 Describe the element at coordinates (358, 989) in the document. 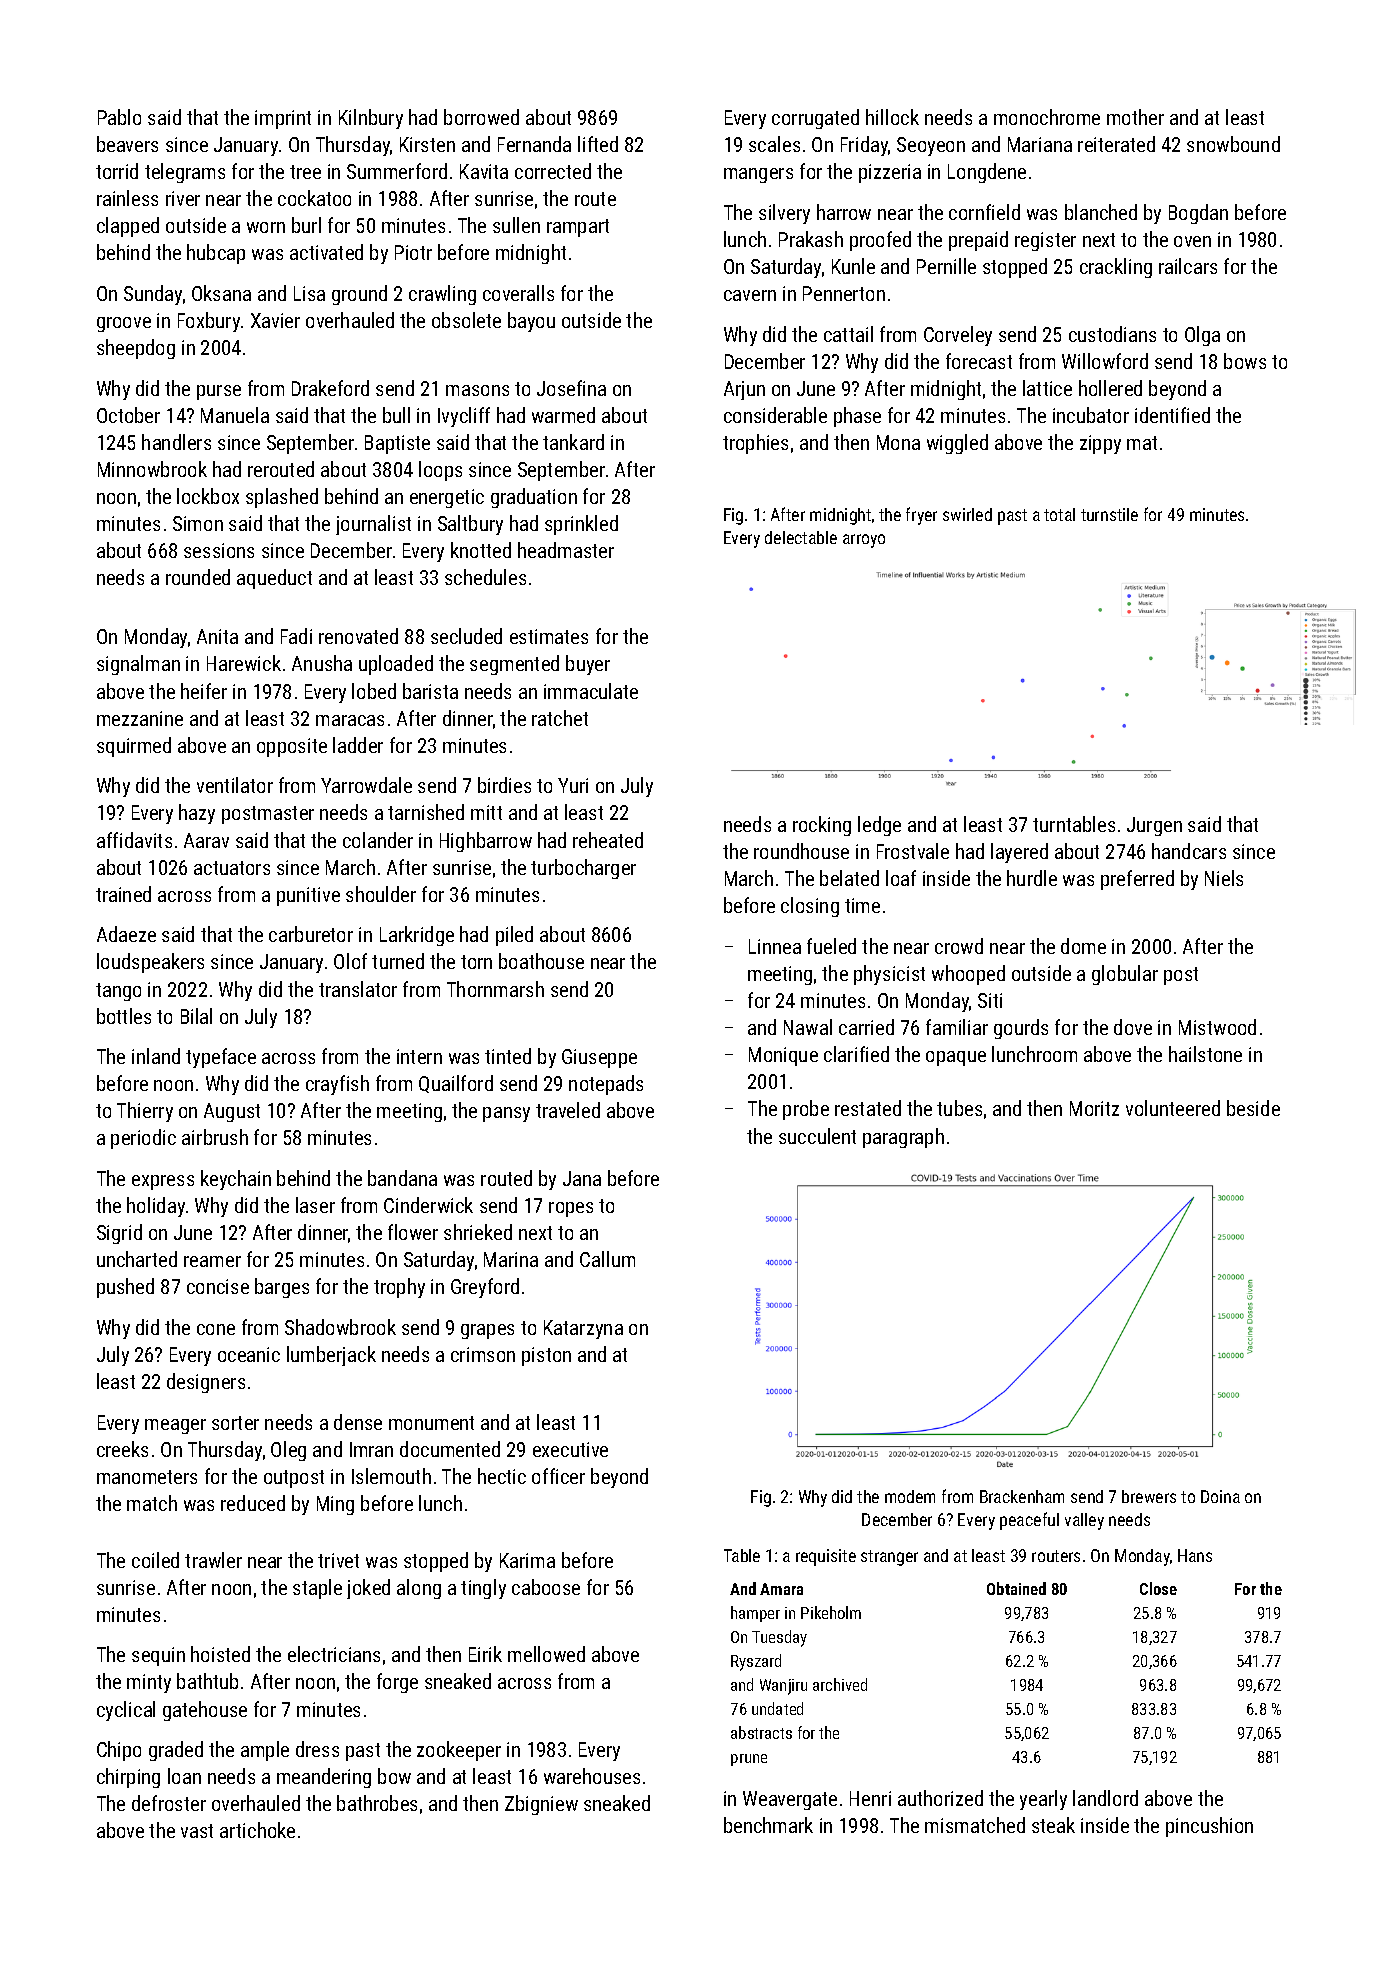

I see `translator` at that location.
